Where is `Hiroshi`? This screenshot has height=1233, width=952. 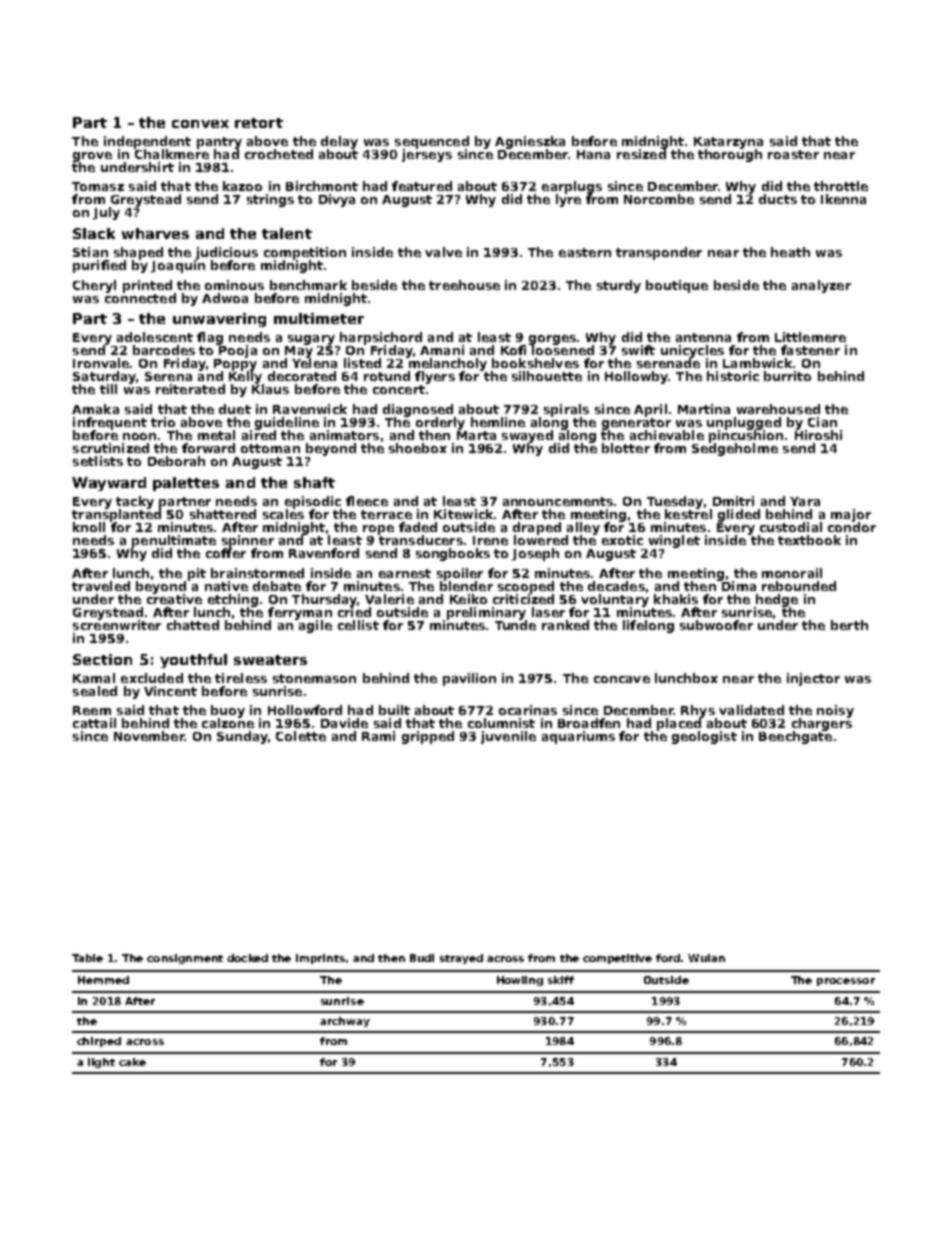
Hiroshi is located at coordinates (818, 435).
